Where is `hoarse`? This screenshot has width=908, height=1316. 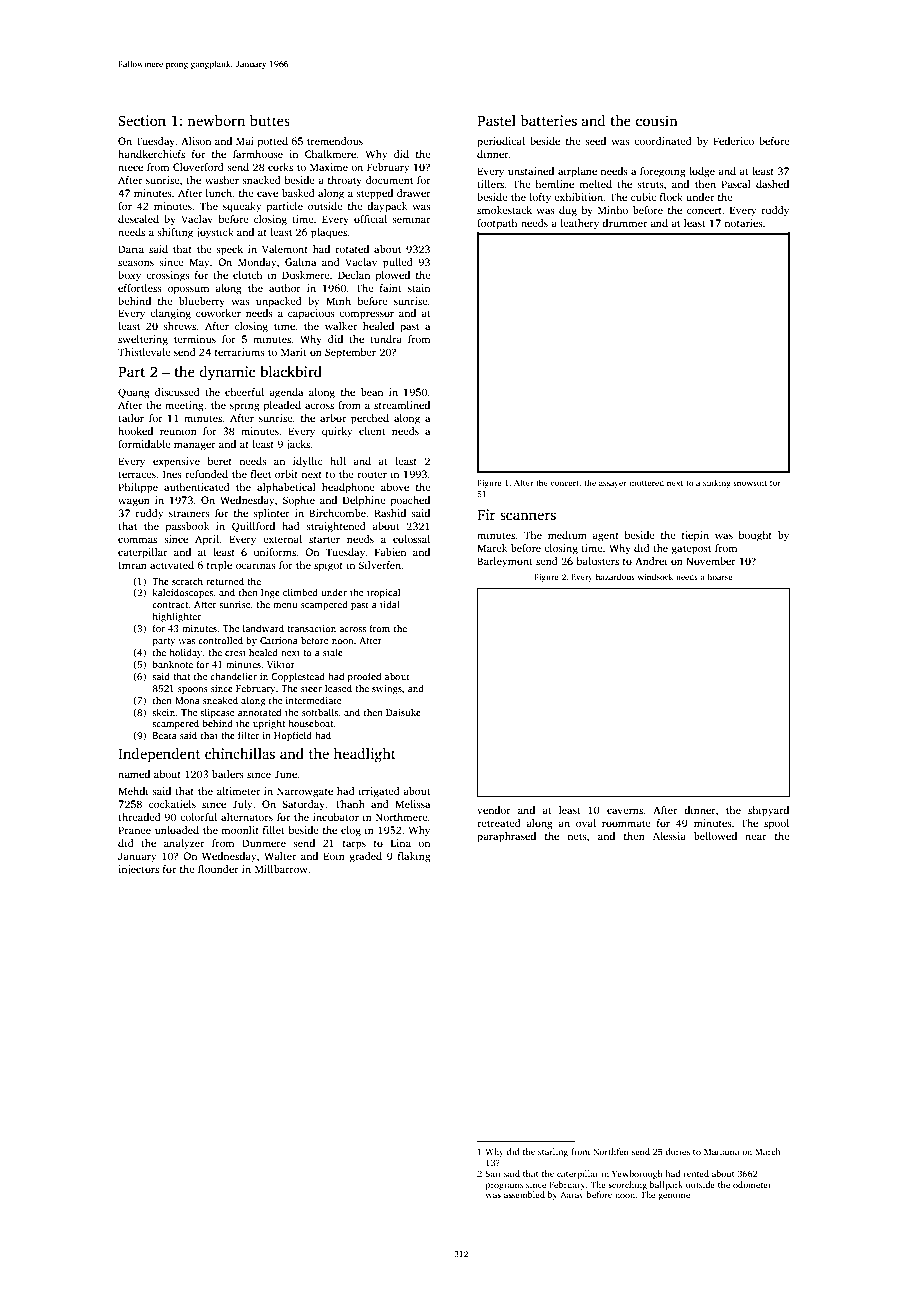
hoarse is located at coordinates (719, 576).
